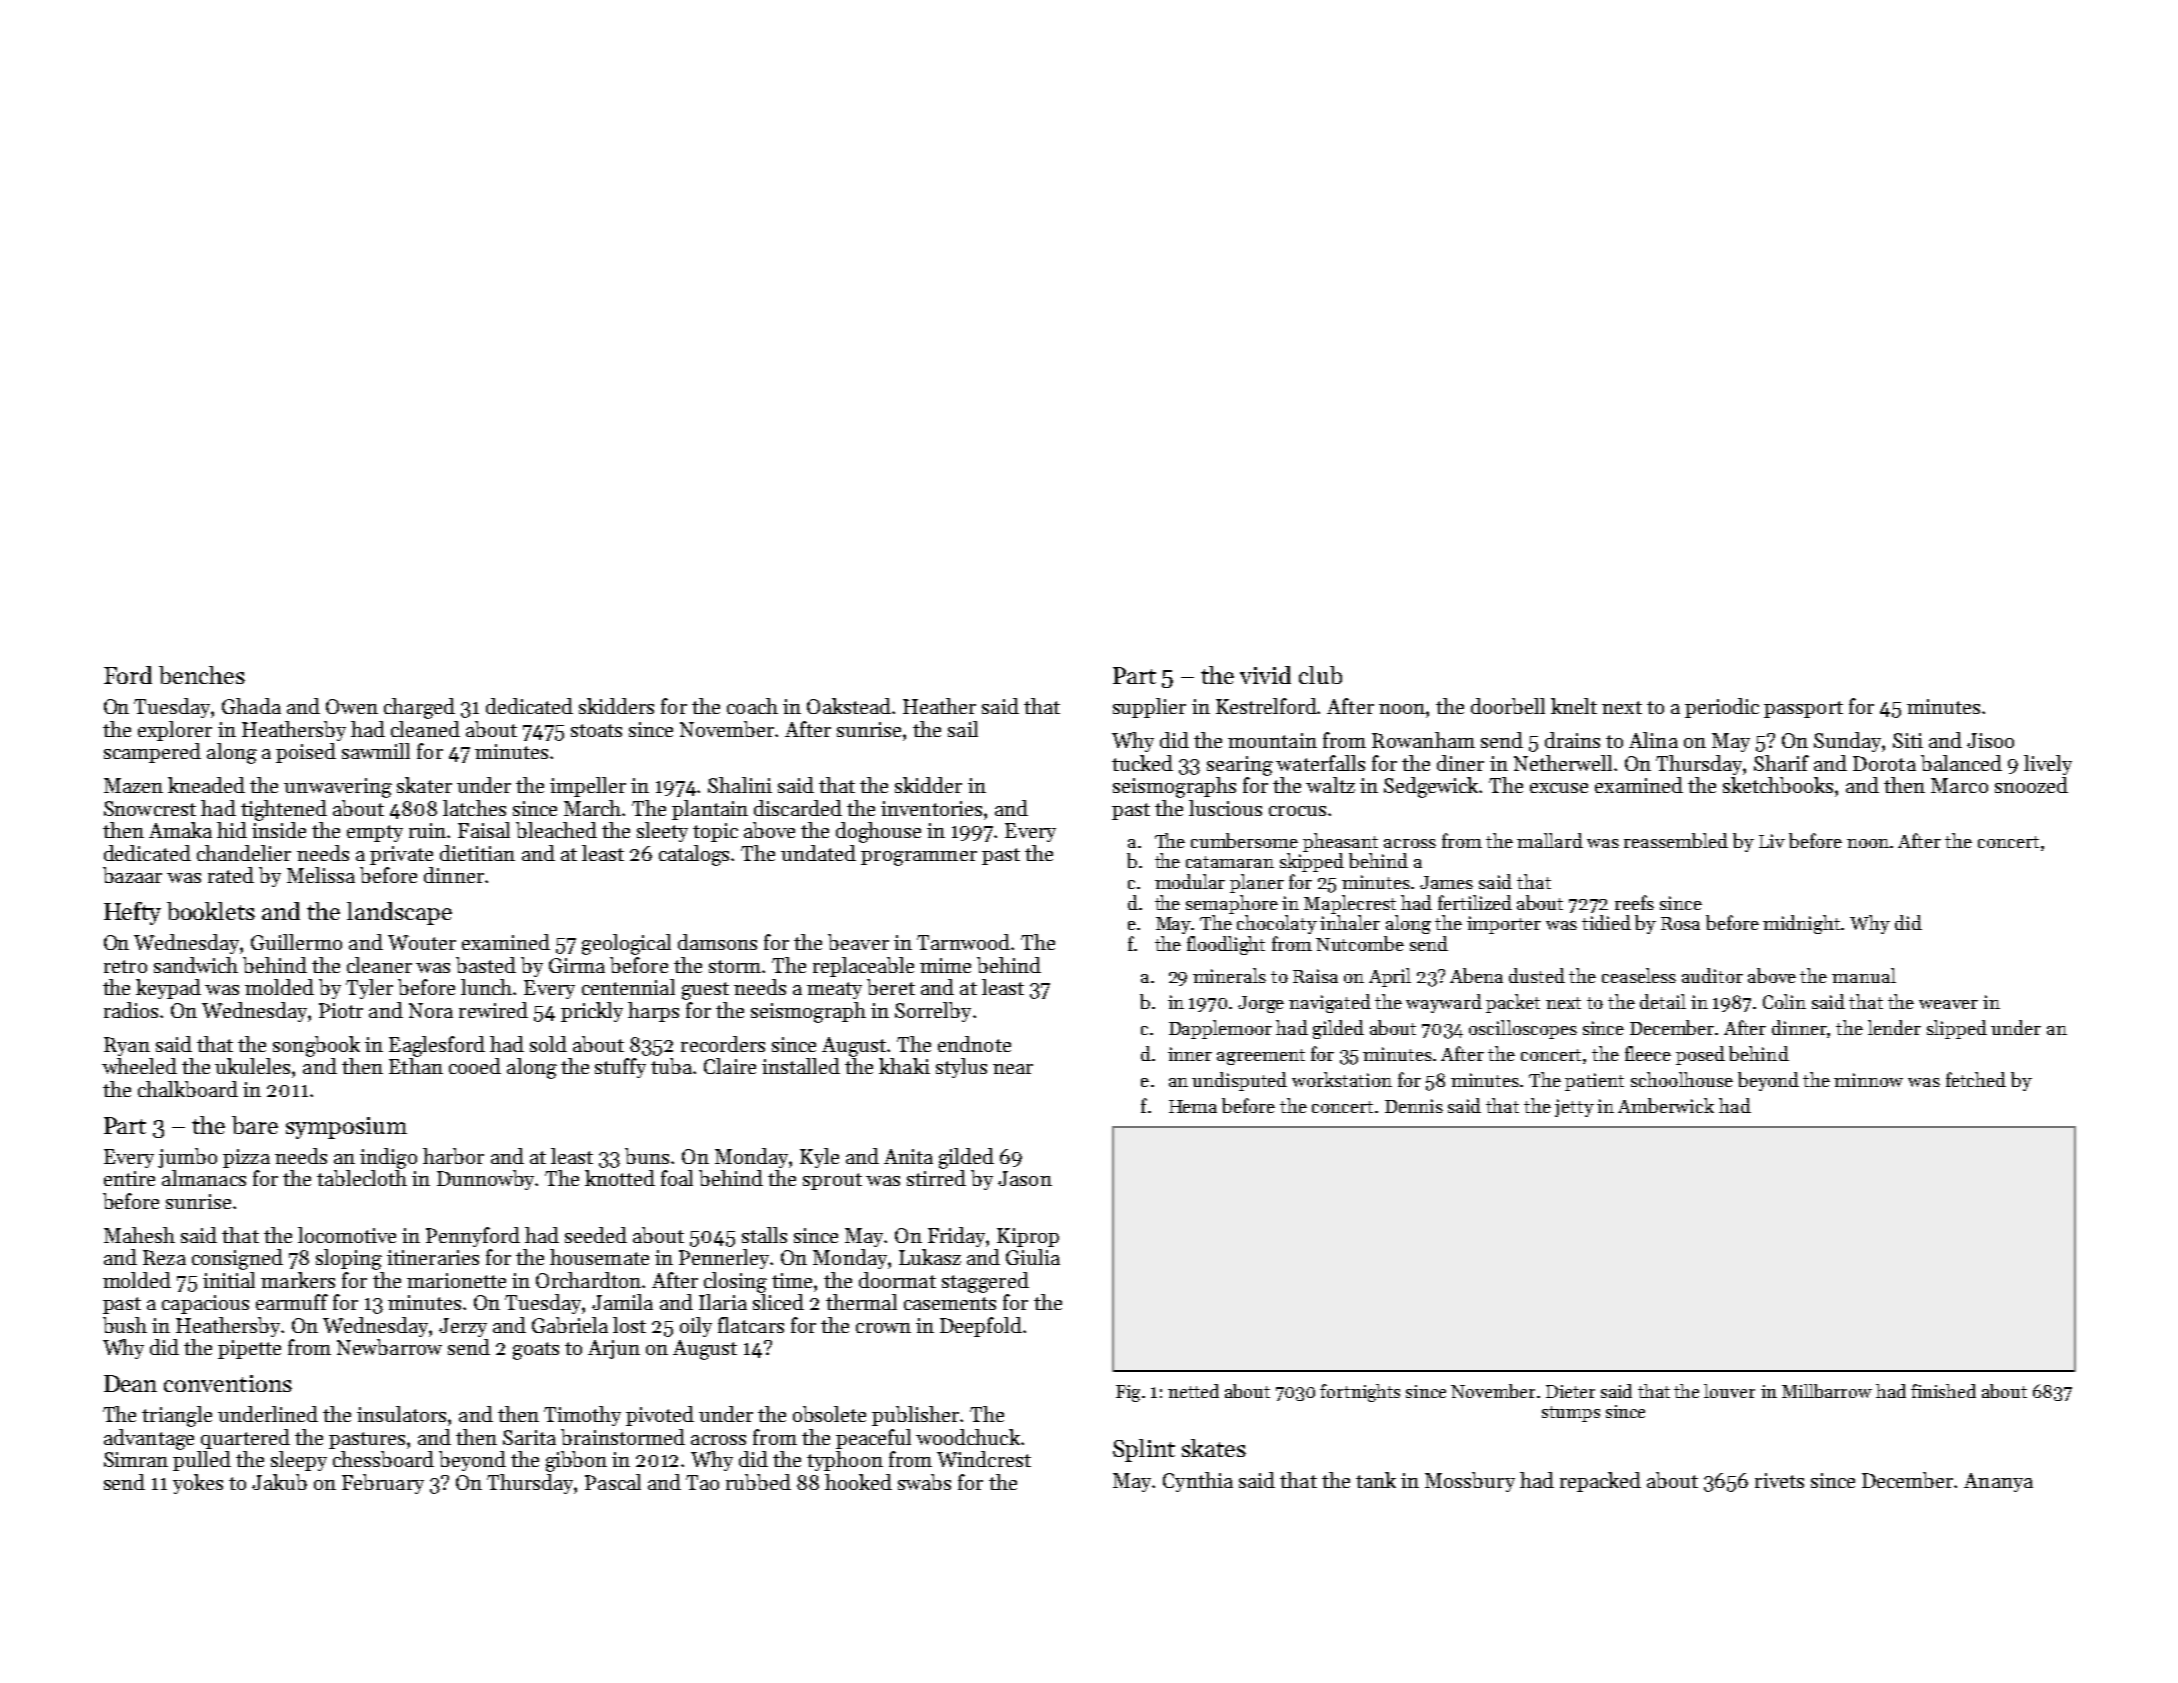 Image resolution: width=2178 pixels, height=1683 pixels. Describe the element at coordinates (981, 1327) in the screenshot. I see `Deepfold` at that location.
